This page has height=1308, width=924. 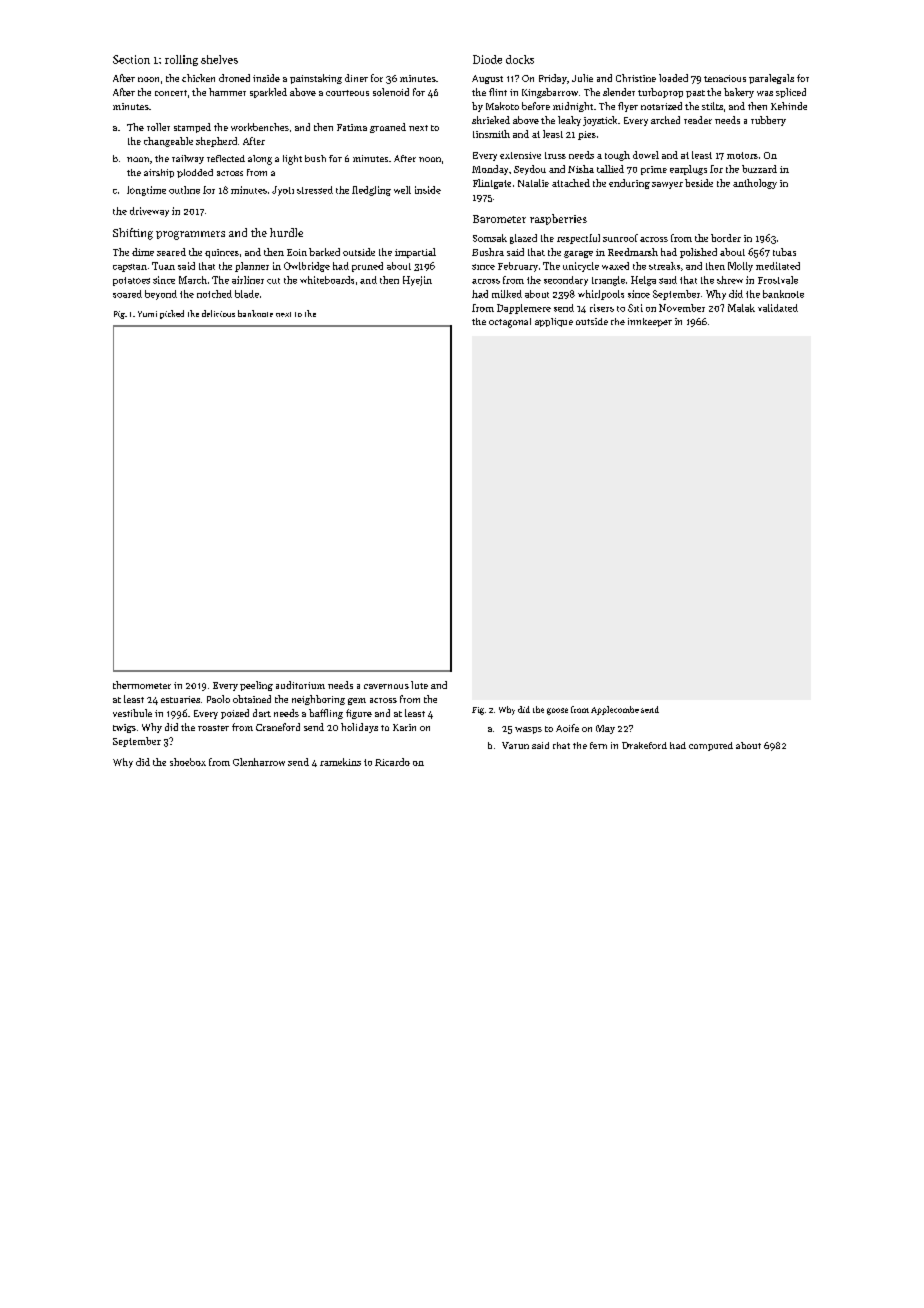 What do you see at coordinates (260, 127) in the page?
I see `workbenches` at bounding box center [260, 127].
